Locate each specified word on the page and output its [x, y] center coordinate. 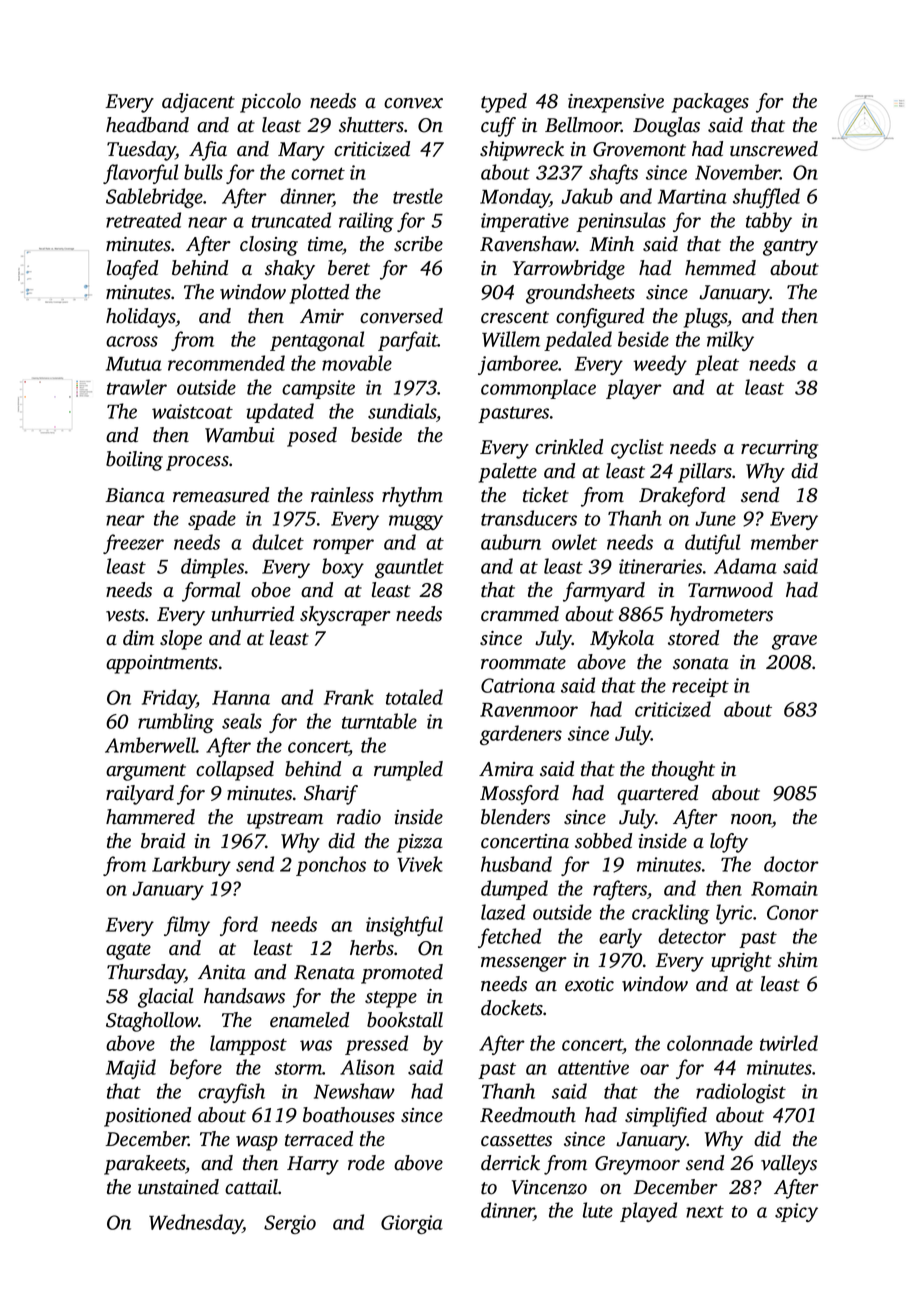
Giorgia [412, 1224]
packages [710, 103]
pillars [705, 473]
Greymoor [637, 1165]
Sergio [290, 1224]
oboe [271, 590]
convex [413, 103]
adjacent [198, 103]
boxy [343, 568]
